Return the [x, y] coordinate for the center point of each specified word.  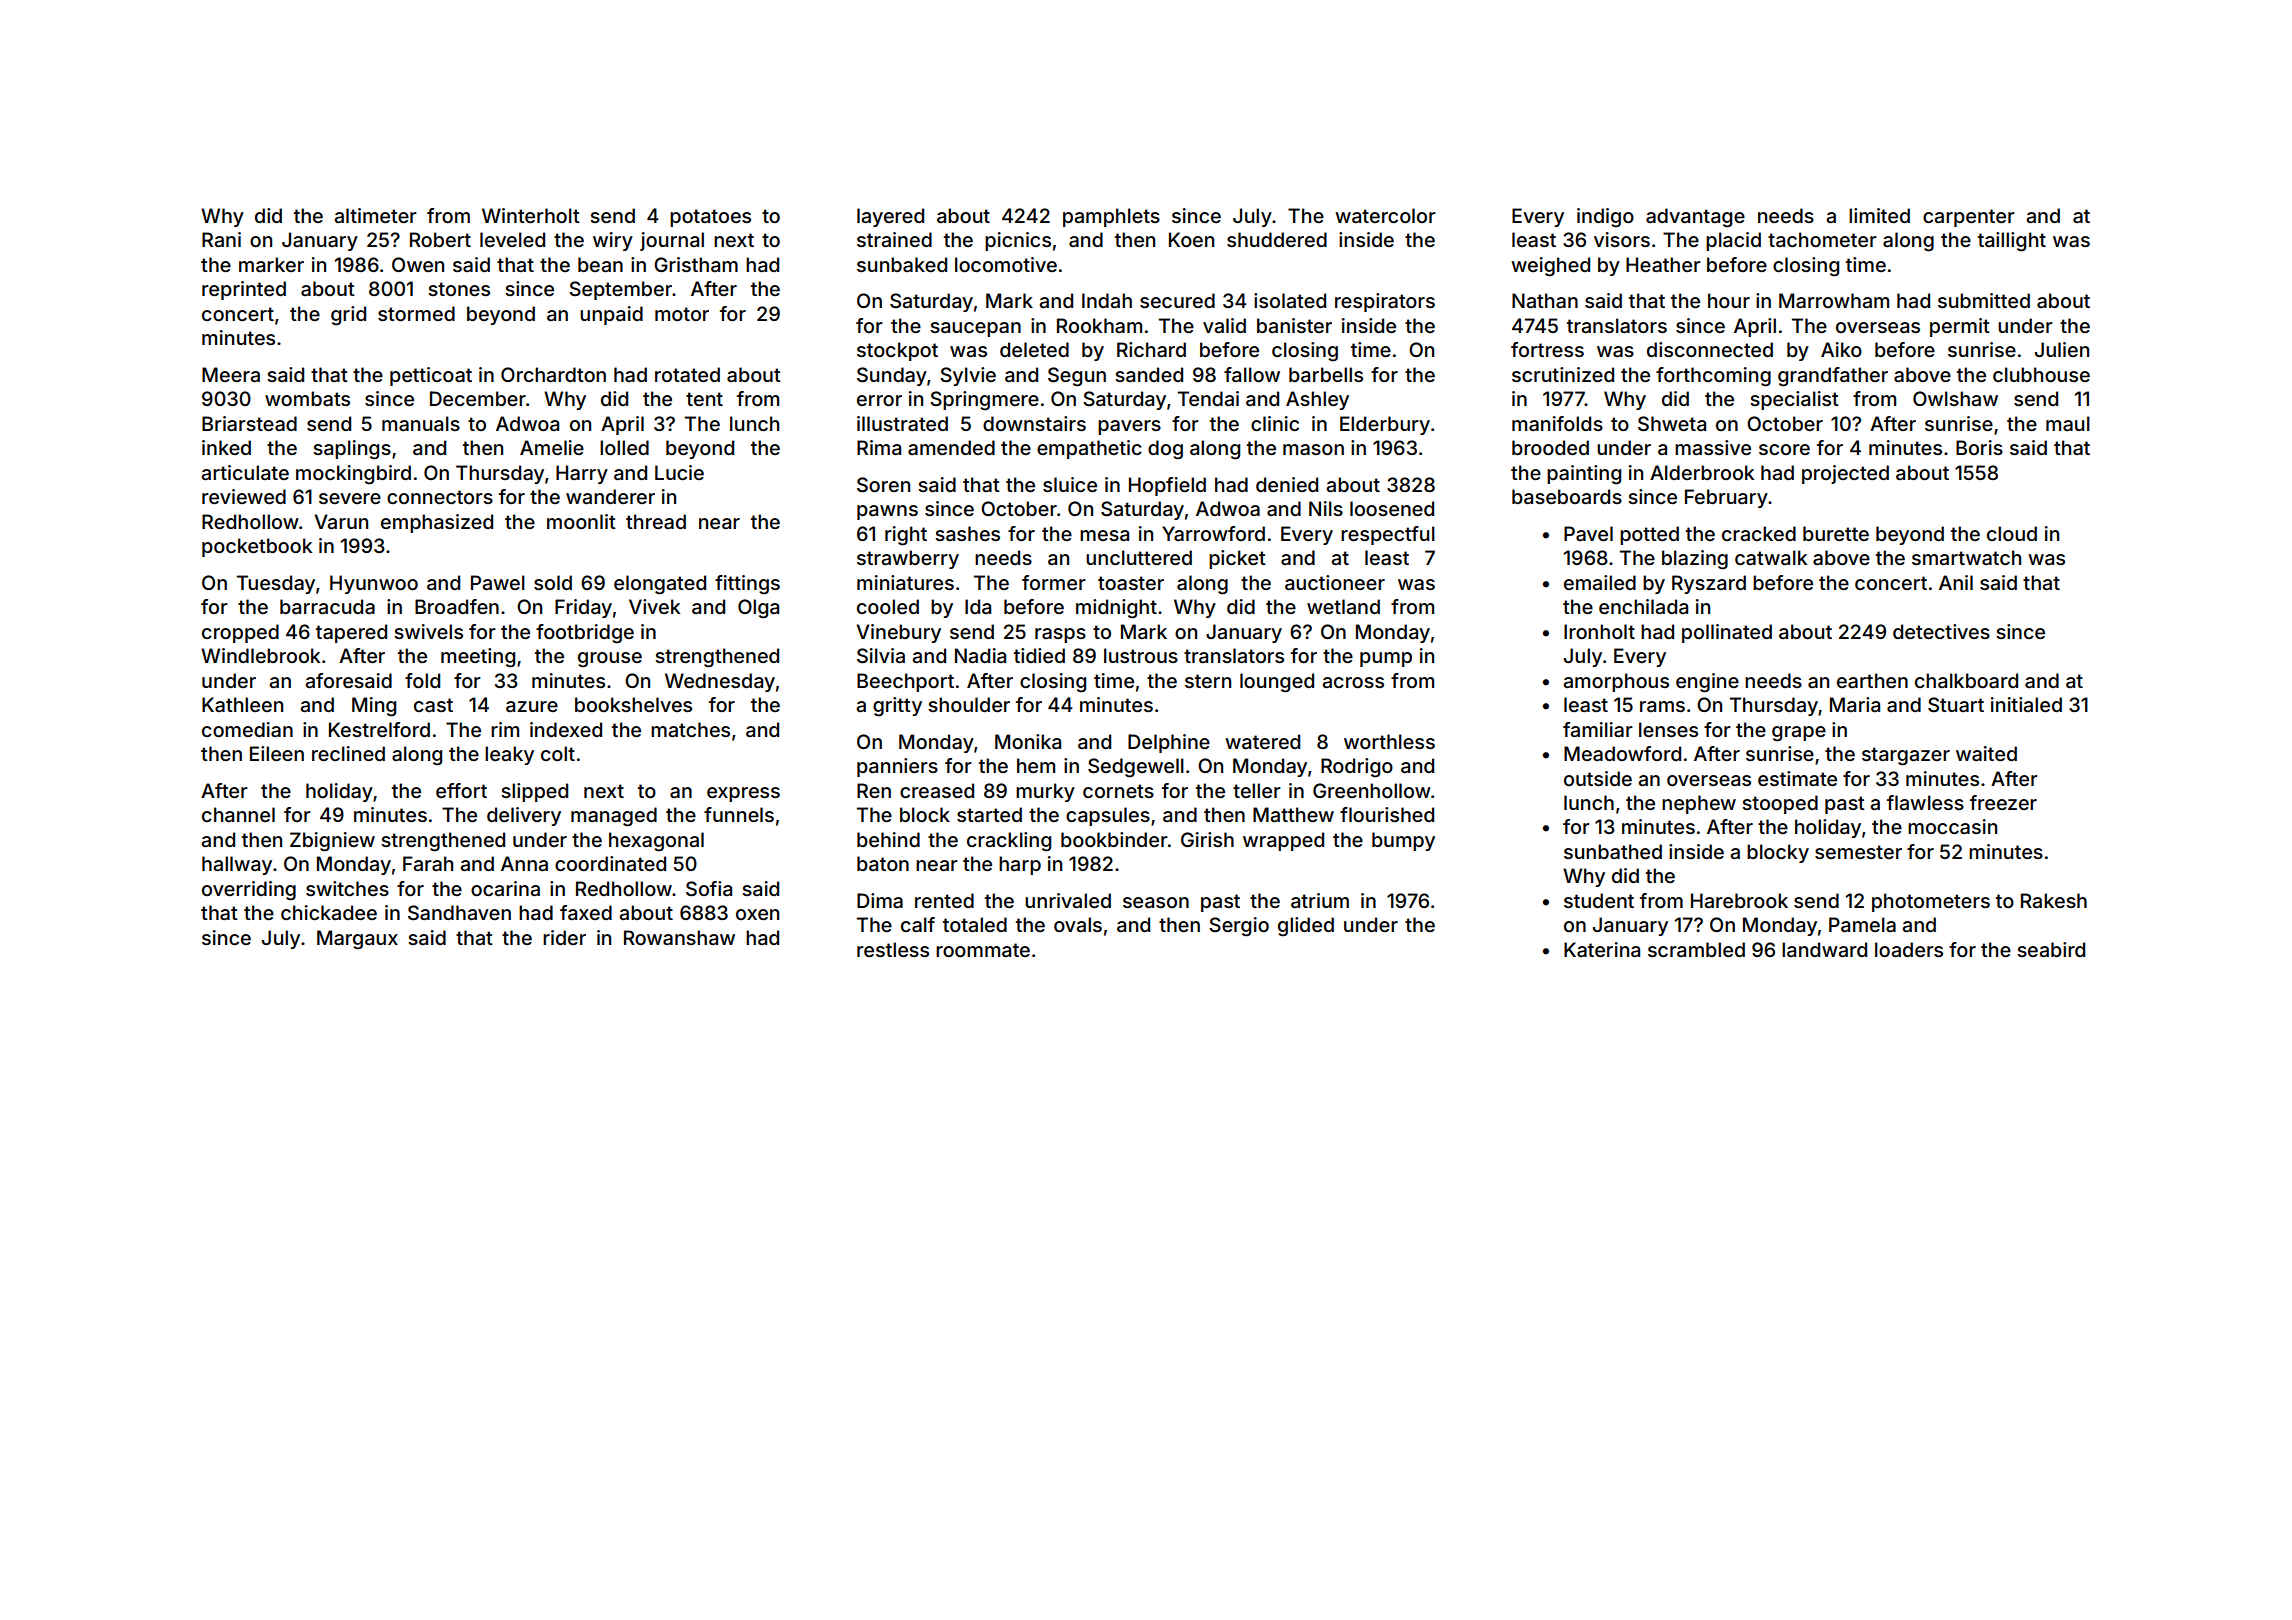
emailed [1600, 582]
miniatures [905, 582]
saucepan [975, 329]
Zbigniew [332, 842]
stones [459, 289]
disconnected [1710, 349]
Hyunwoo [374, 584]
